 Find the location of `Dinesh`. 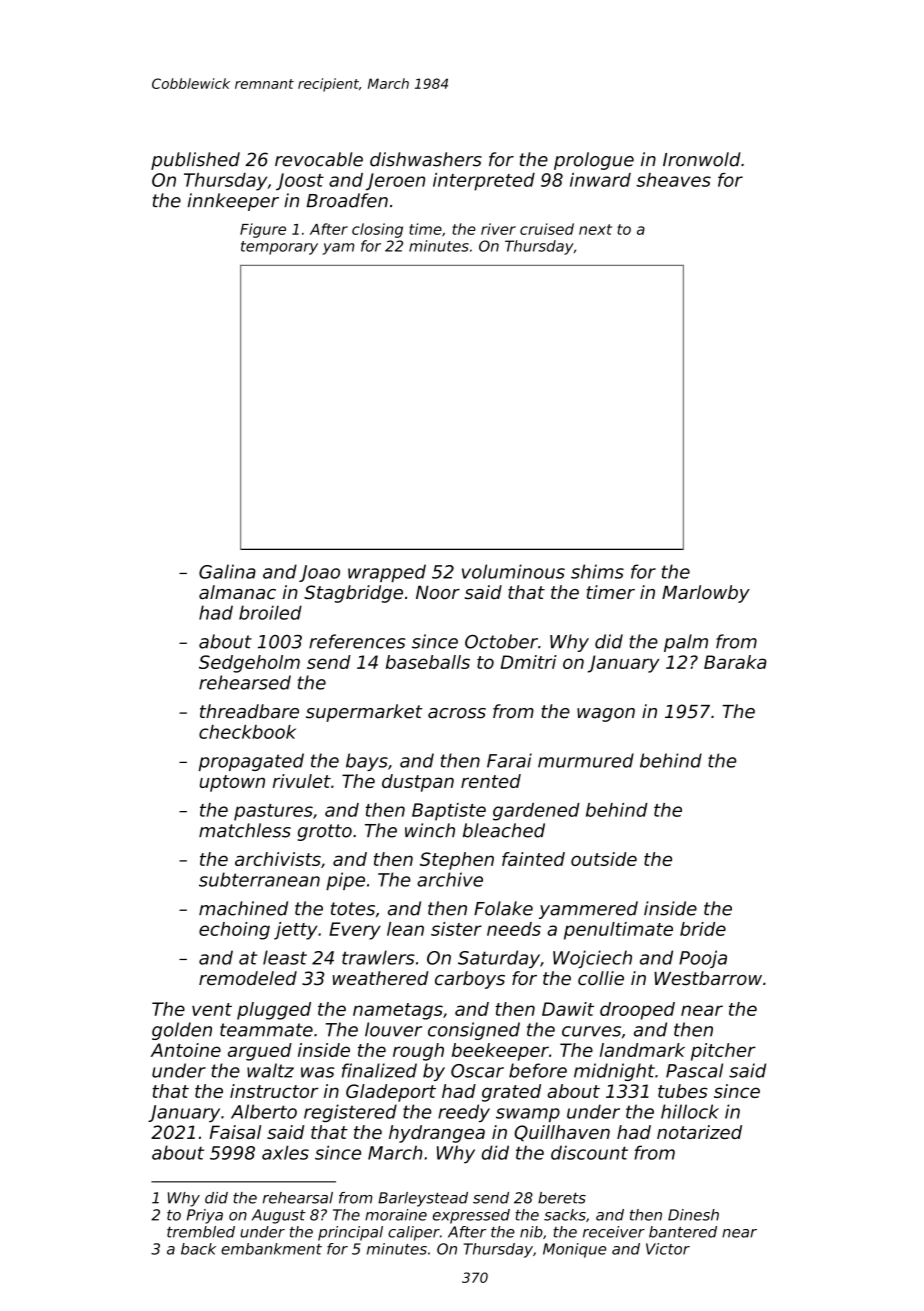

Dinesh is located at coordinates (693, 1215).
